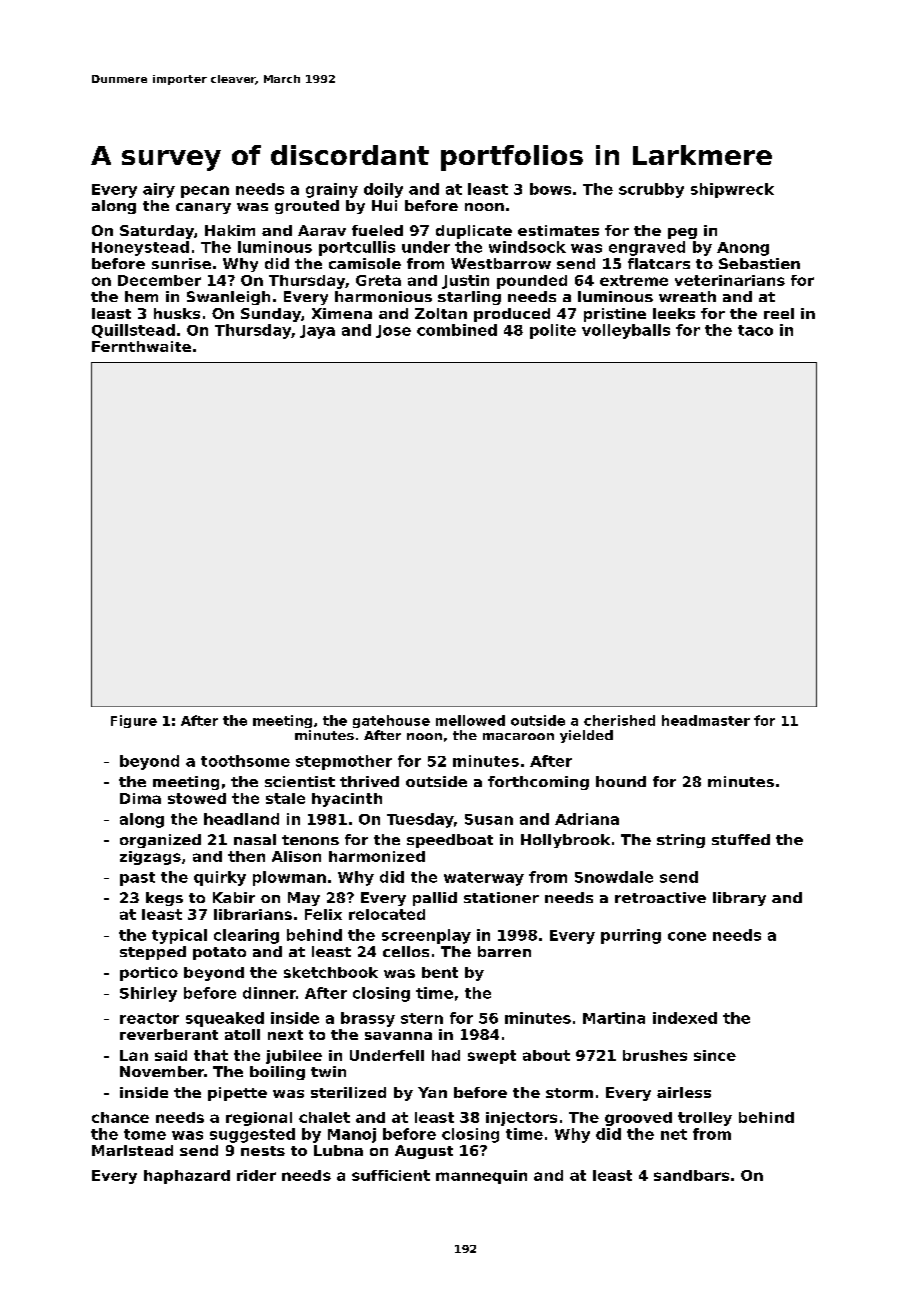 The width and height of the screenshot is (908, 1316). What do you see at coordinates (755, 330) in the screenshot?
I see `taco` at bounding box center [755, 330].
